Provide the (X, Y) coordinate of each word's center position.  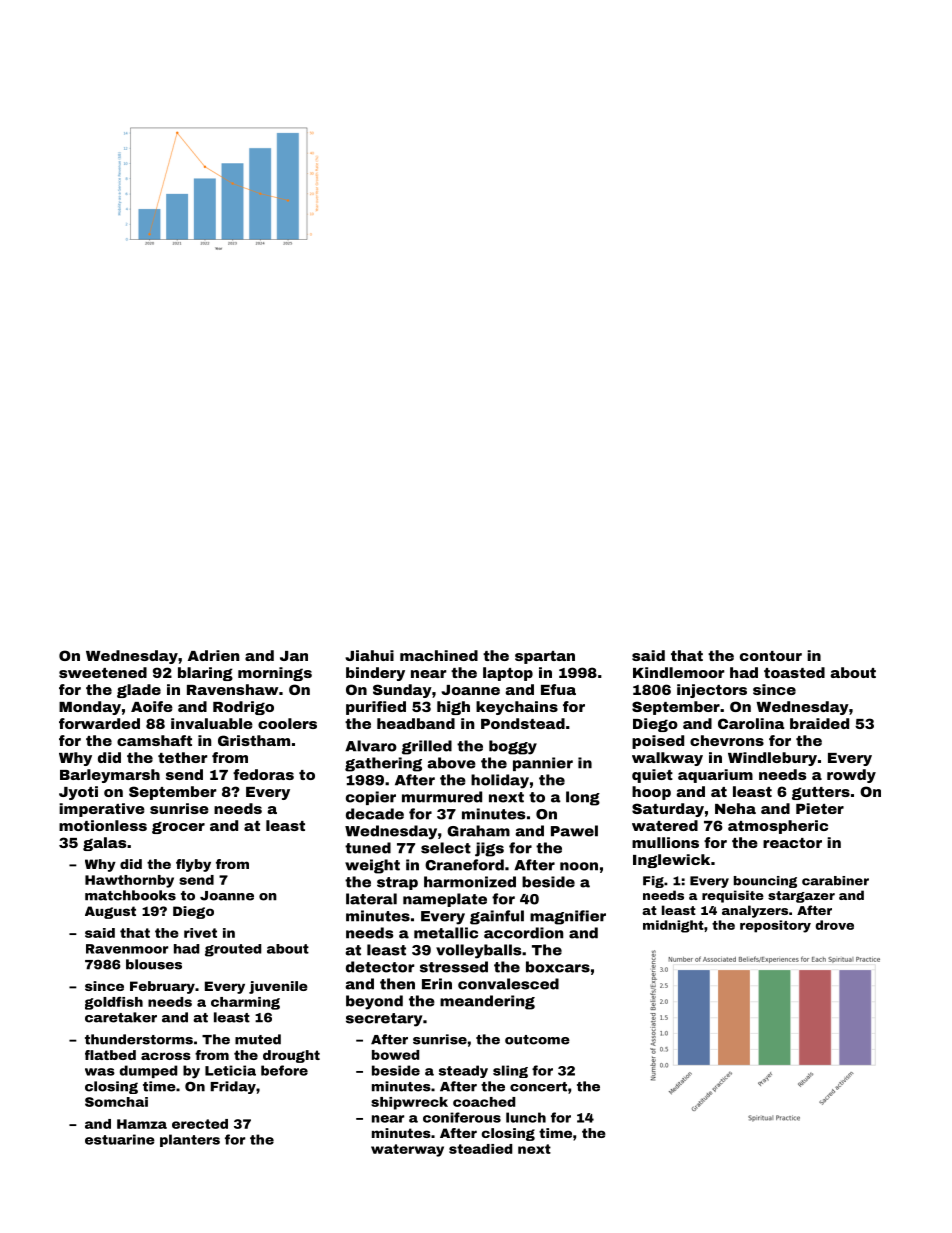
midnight (673, 926)
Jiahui (369, 655)
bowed (395, 1055)
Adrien (213, 655)
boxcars (558, 967)
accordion (523, 933)
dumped (148, 1071)
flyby (193, 865)
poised (658, 742)
